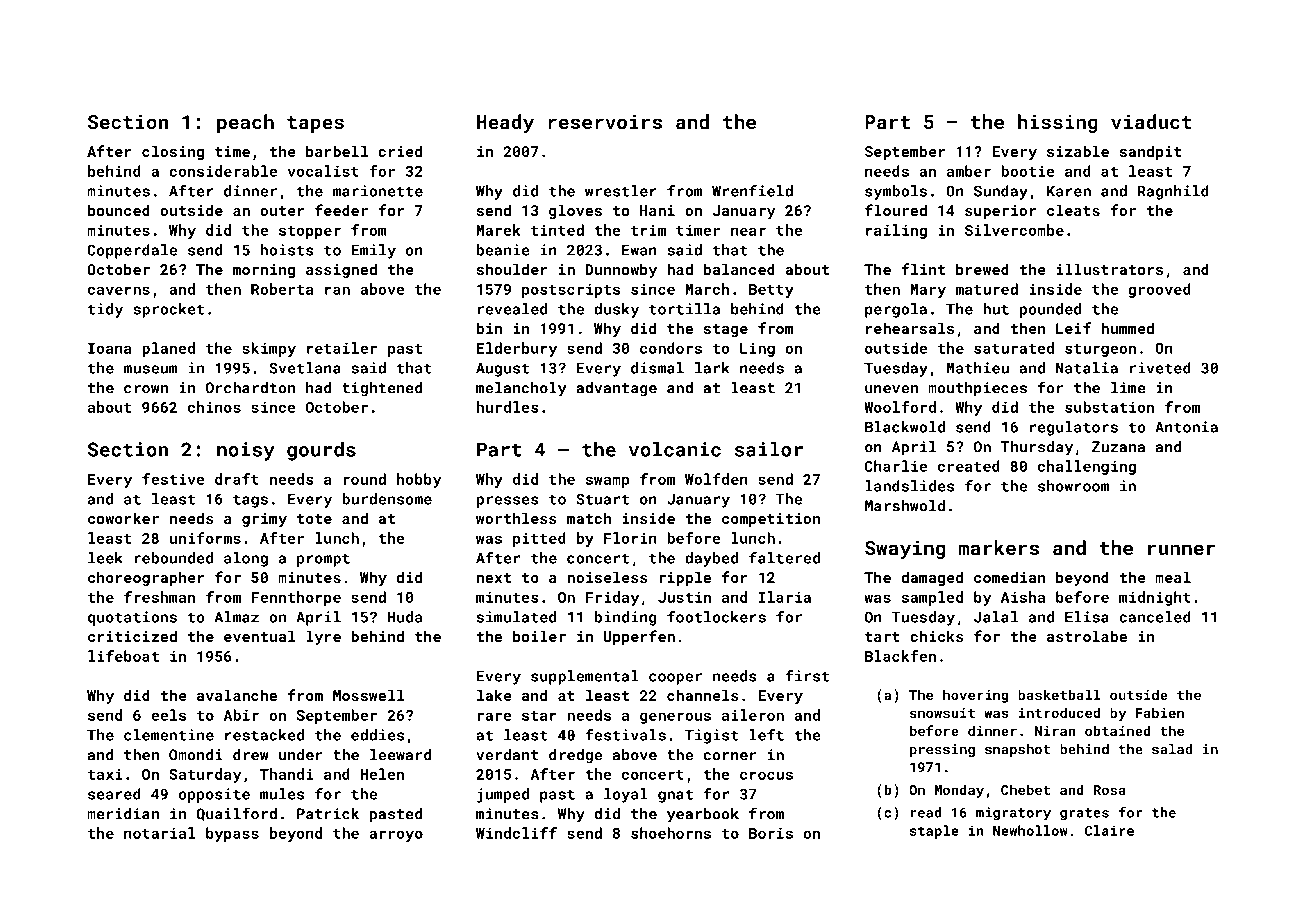  Describe the element at coordinates (969, 466) in the screenshot. I see `created` at that location.
